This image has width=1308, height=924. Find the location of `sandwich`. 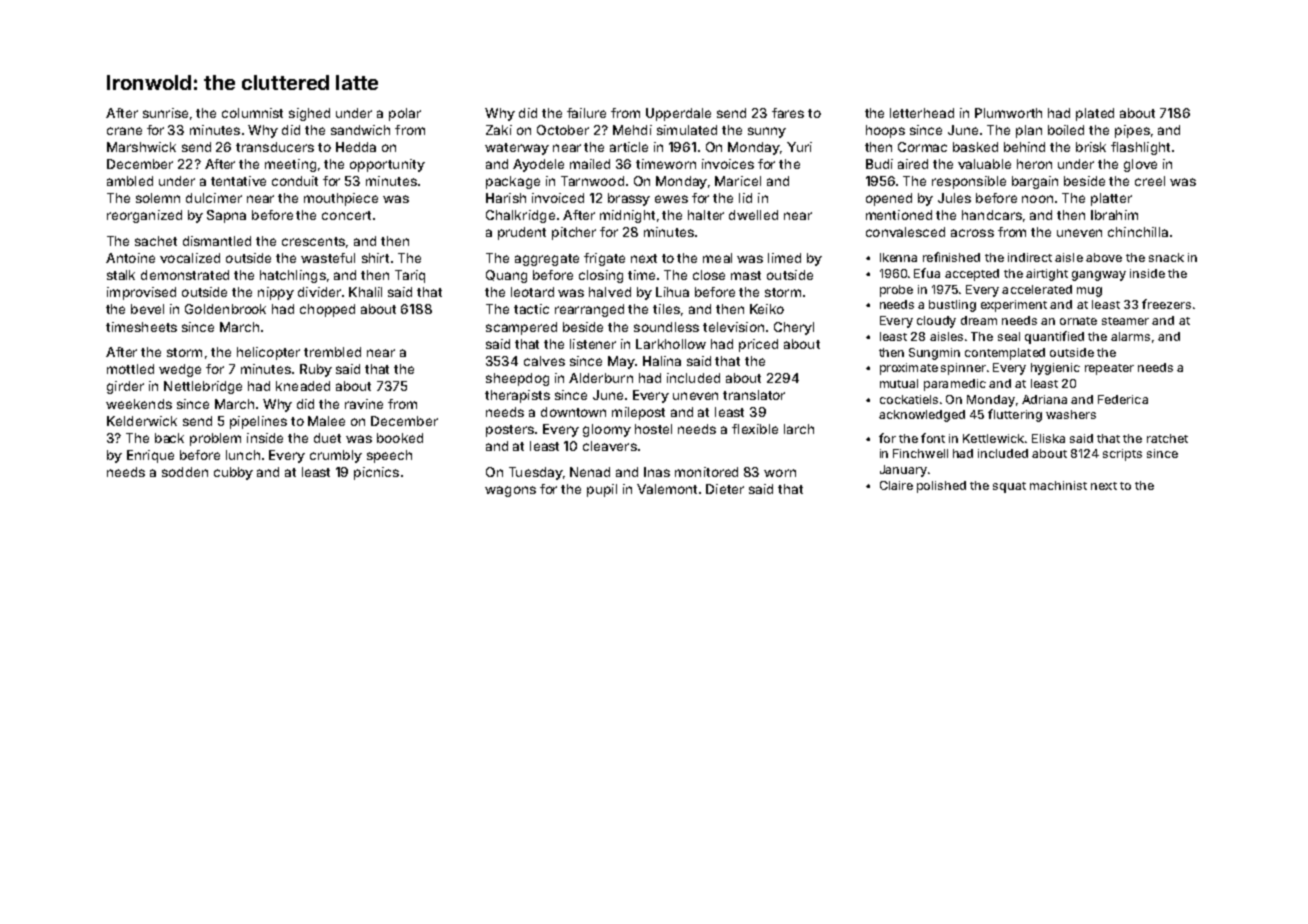

sandwich is located at coordinates (360, 130).
